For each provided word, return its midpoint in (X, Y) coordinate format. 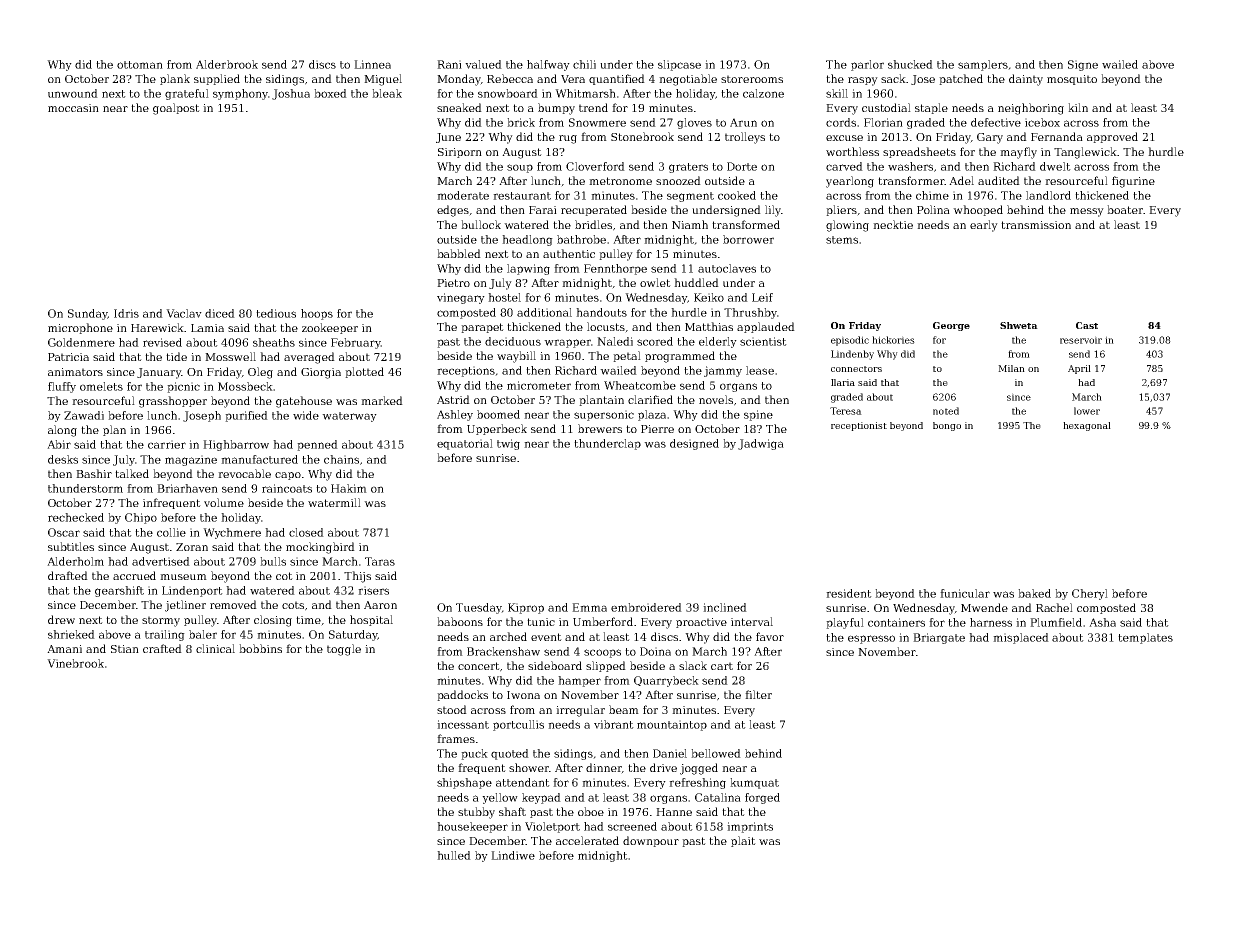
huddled (696, 282)
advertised (161, 561)
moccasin (73, 108)
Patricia (68, 357)
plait (743, 841)
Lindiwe (513, 855)
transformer (911, 180)
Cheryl (1090, 594)
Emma (589, 607)
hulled (454, 855)
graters (688, 168)
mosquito (1072, 80)
